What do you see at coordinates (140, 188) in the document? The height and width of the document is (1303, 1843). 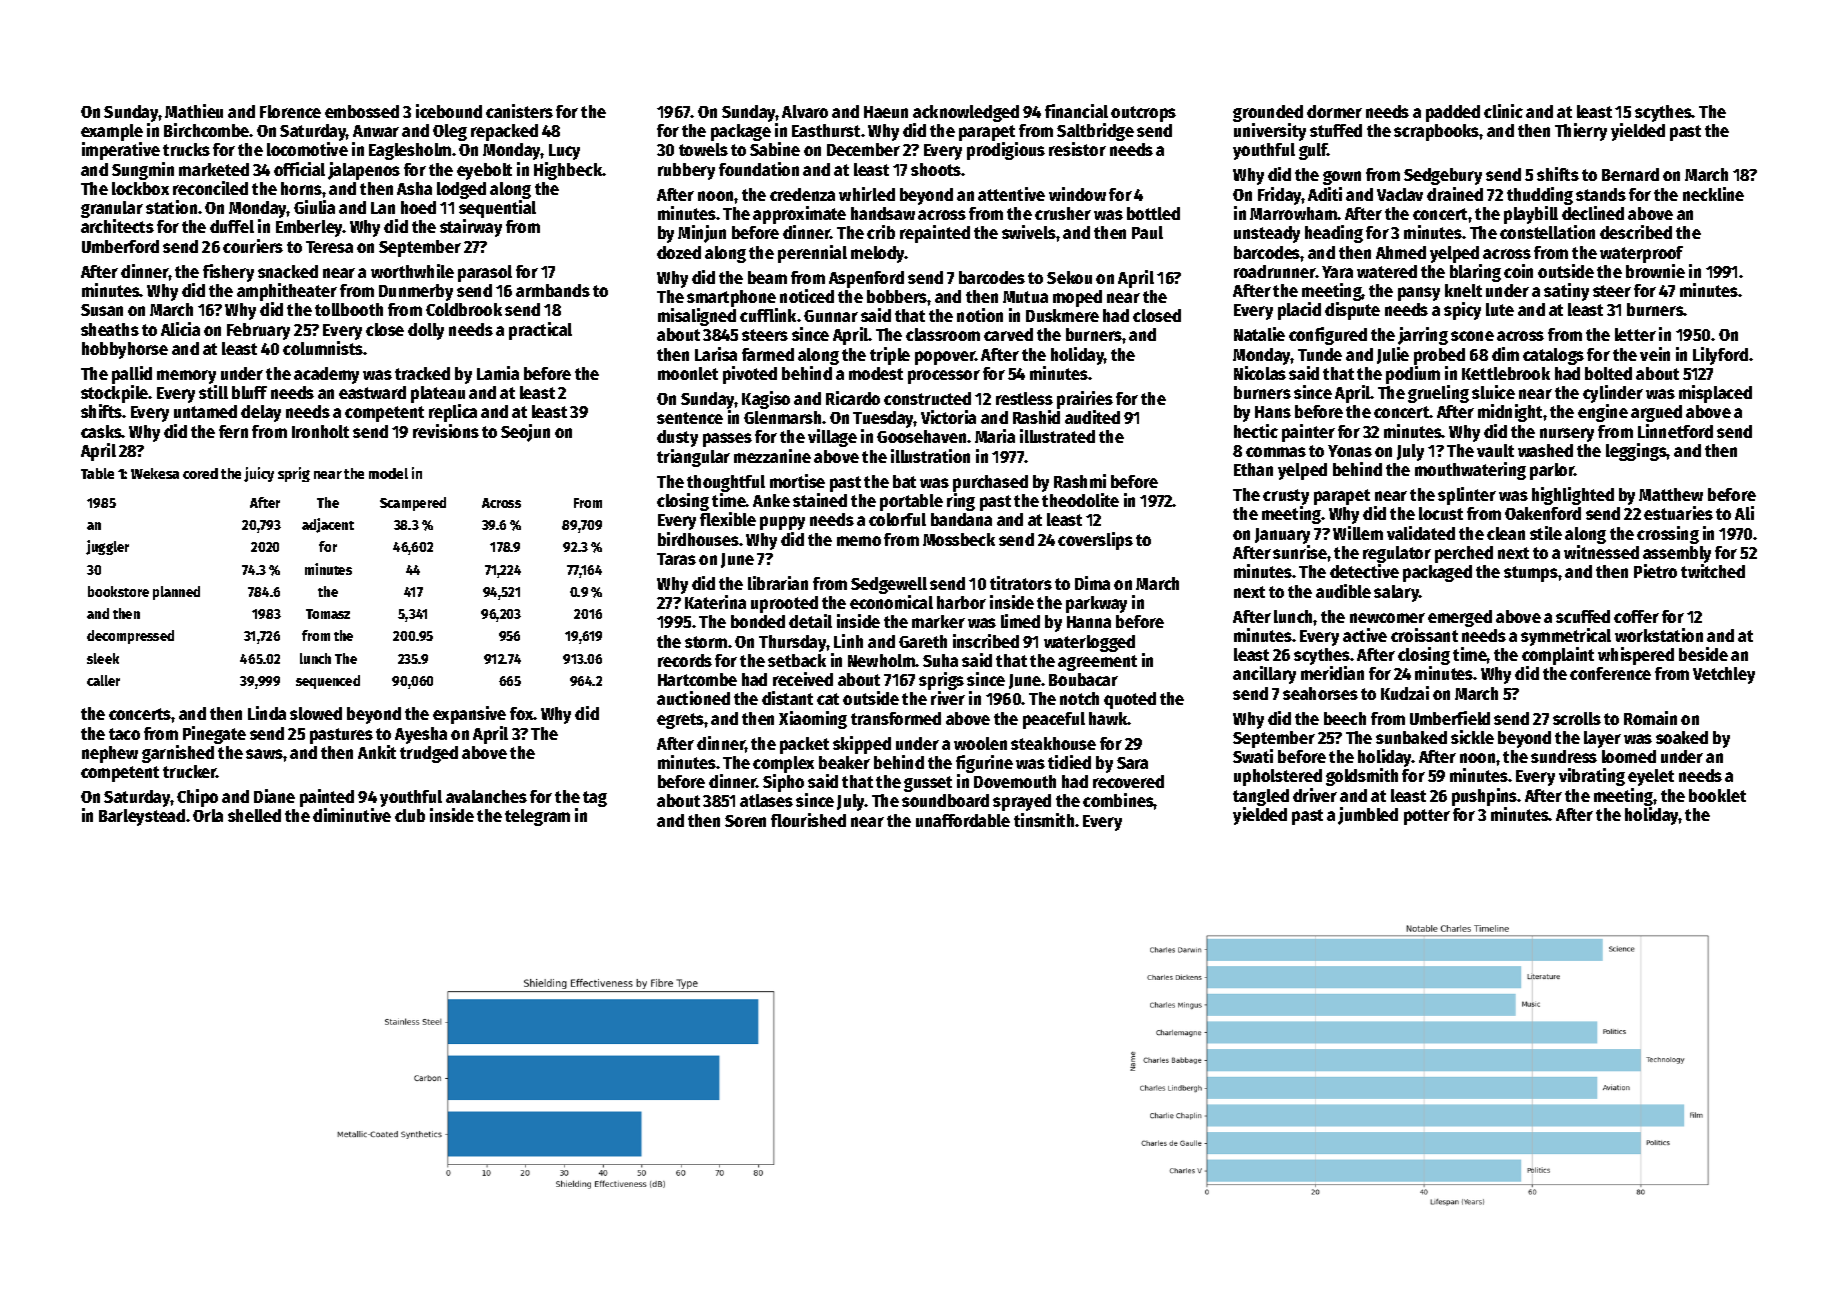 I see `lockbox` at bounding box center [140, 188].
